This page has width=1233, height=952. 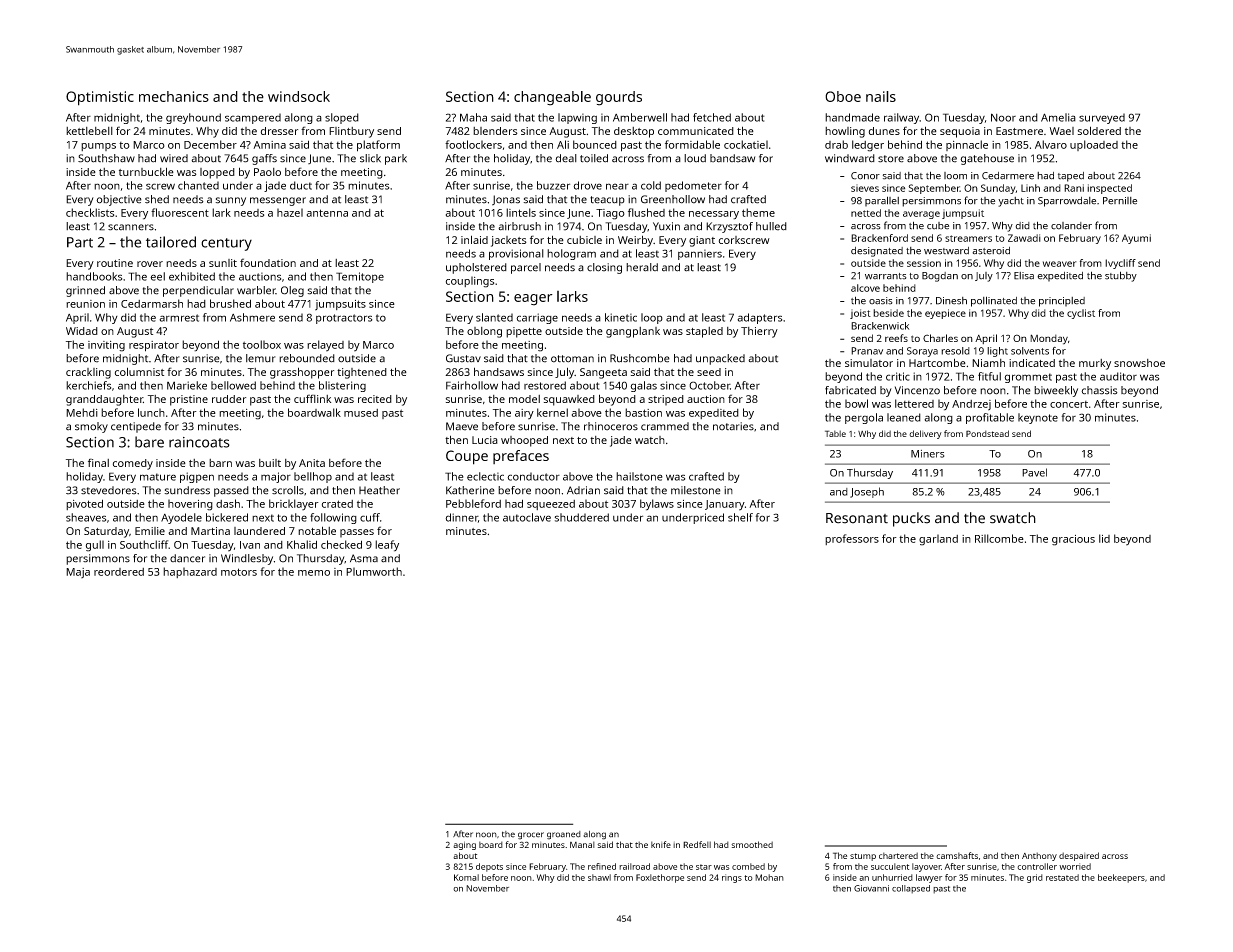 I want to click on shelf, so click(x=740, y=517).
